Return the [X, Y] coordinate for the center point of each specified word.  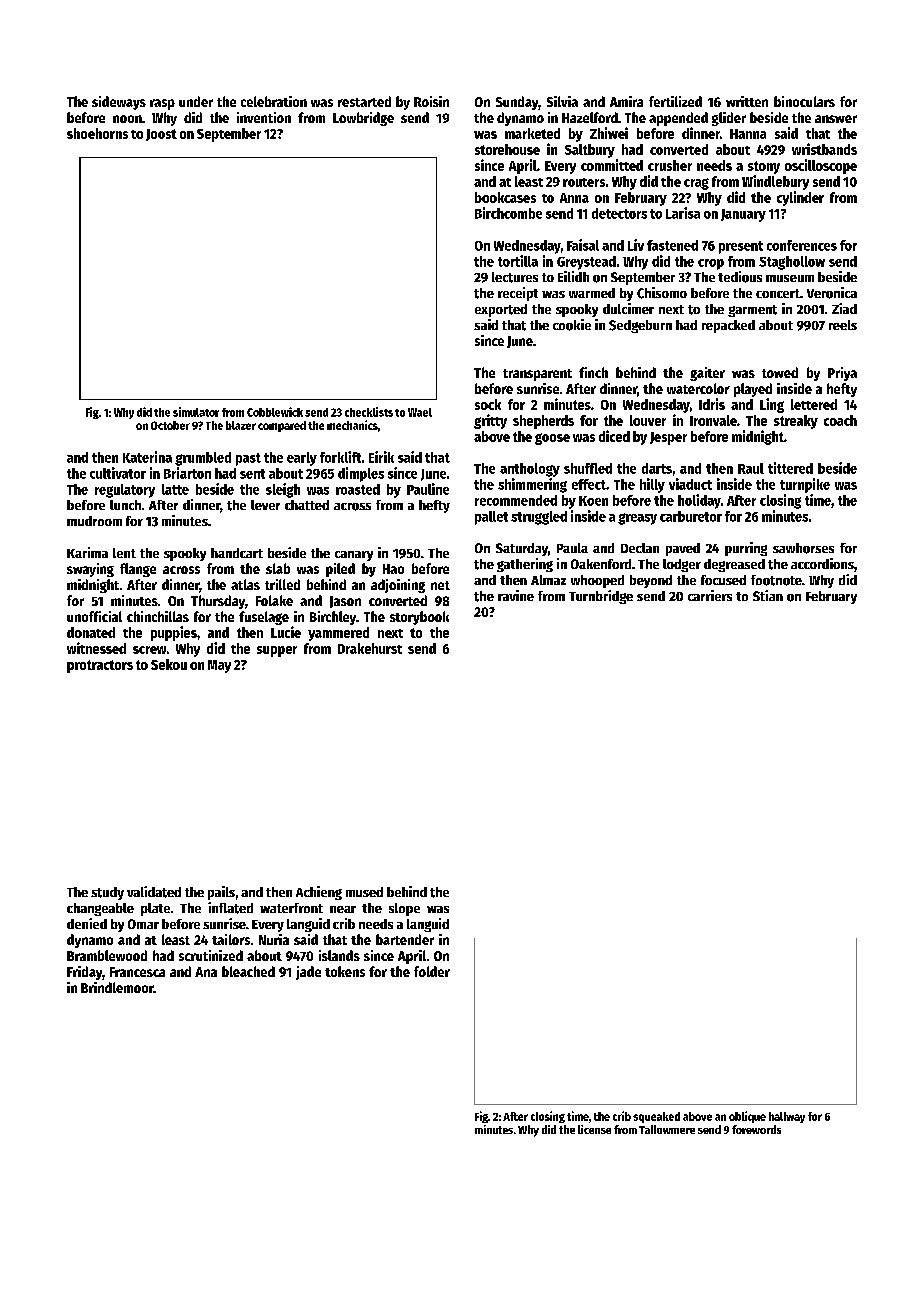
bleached [248, 971]
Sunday [517, 103]
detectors [619, 213]
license [594, 1129]
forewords [756, 1129]
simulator [196, 412]
